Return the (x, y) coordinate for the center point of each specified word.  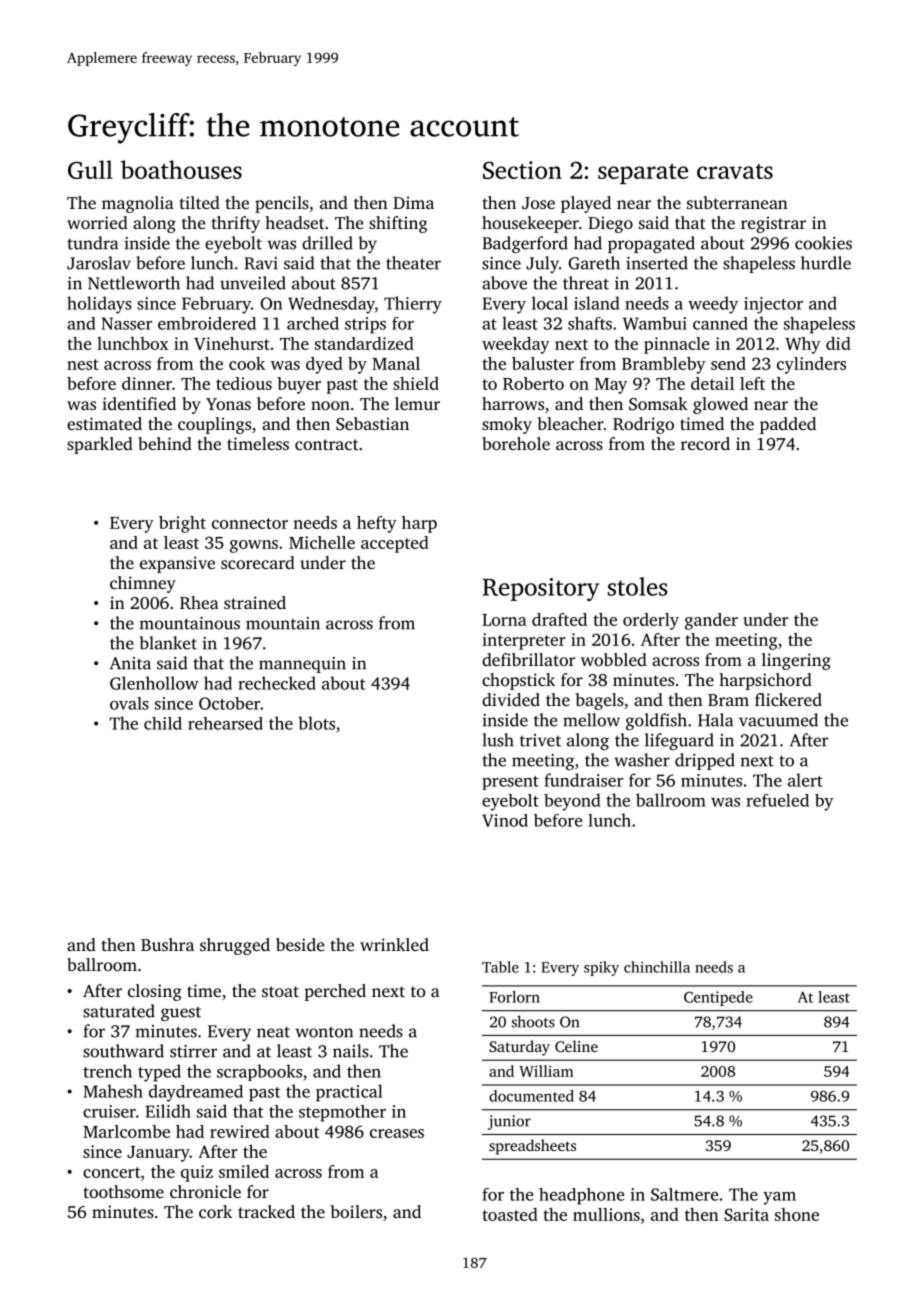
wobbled (614, 659)
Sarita (746, 1214)
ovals (129, 703)
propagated (651, 244)
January (158, 1154)
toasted (510, 1214)
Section (522, 170)
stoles (637, 586)
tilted (200, 202)
